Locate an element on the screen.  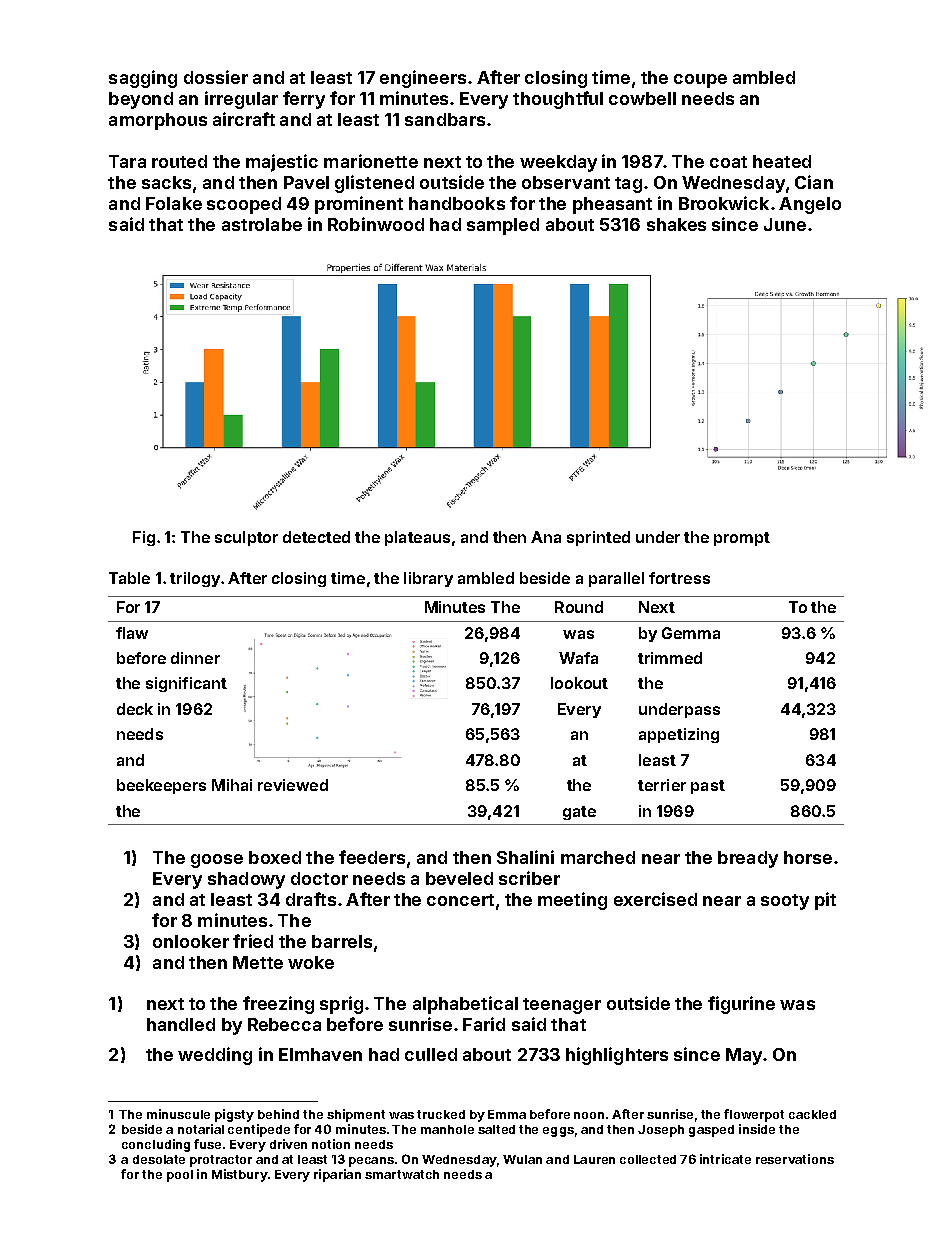
shakes is located at coordinates (676, 224).
